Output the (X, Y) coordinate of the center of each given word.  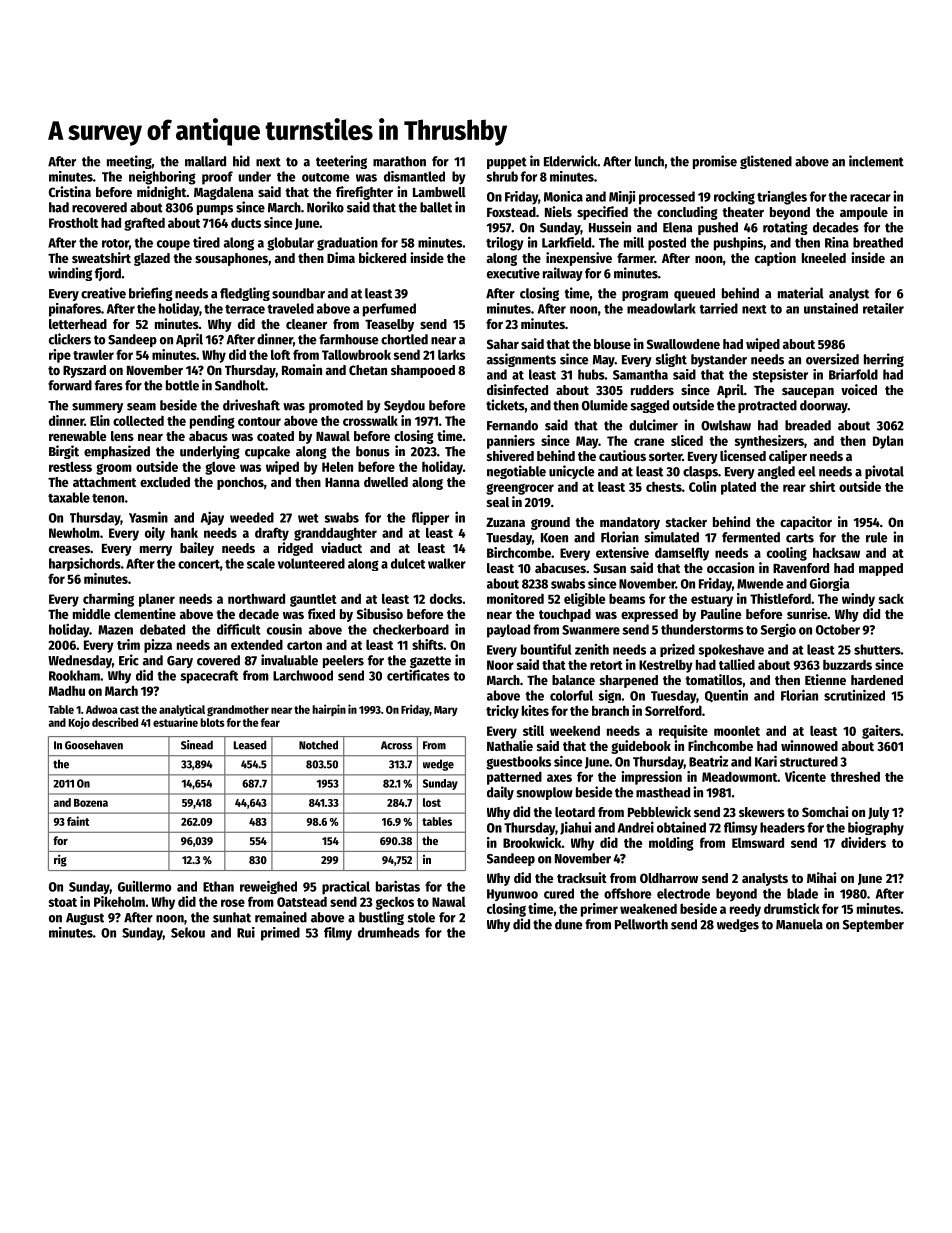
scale (261, 563)
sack (891, 599)
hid (241, 161)
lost (432, 802)
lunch (649, 161)
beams (627, 599)
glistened (766, 162)
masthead (663, 792)
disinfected (517, 389)
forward (70, 385)
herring (884, 360)
